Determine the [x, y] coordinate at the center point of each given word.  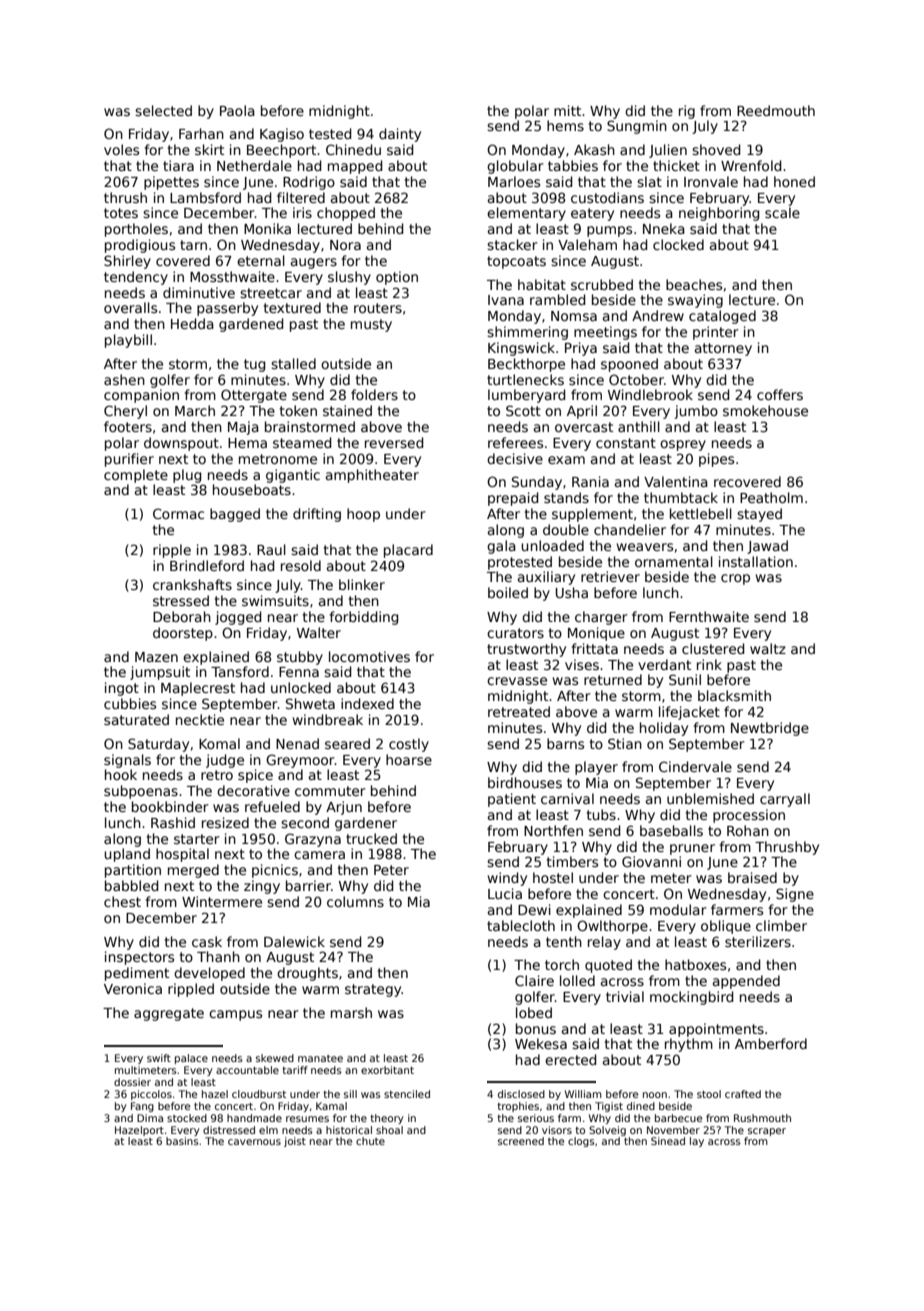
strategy [373, 990]
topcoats [516, 262]
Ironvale [711, 181]
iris [302, 212]
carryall [785, 800]
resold [301, 565]
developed [209, 974]
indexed [367, 703]
